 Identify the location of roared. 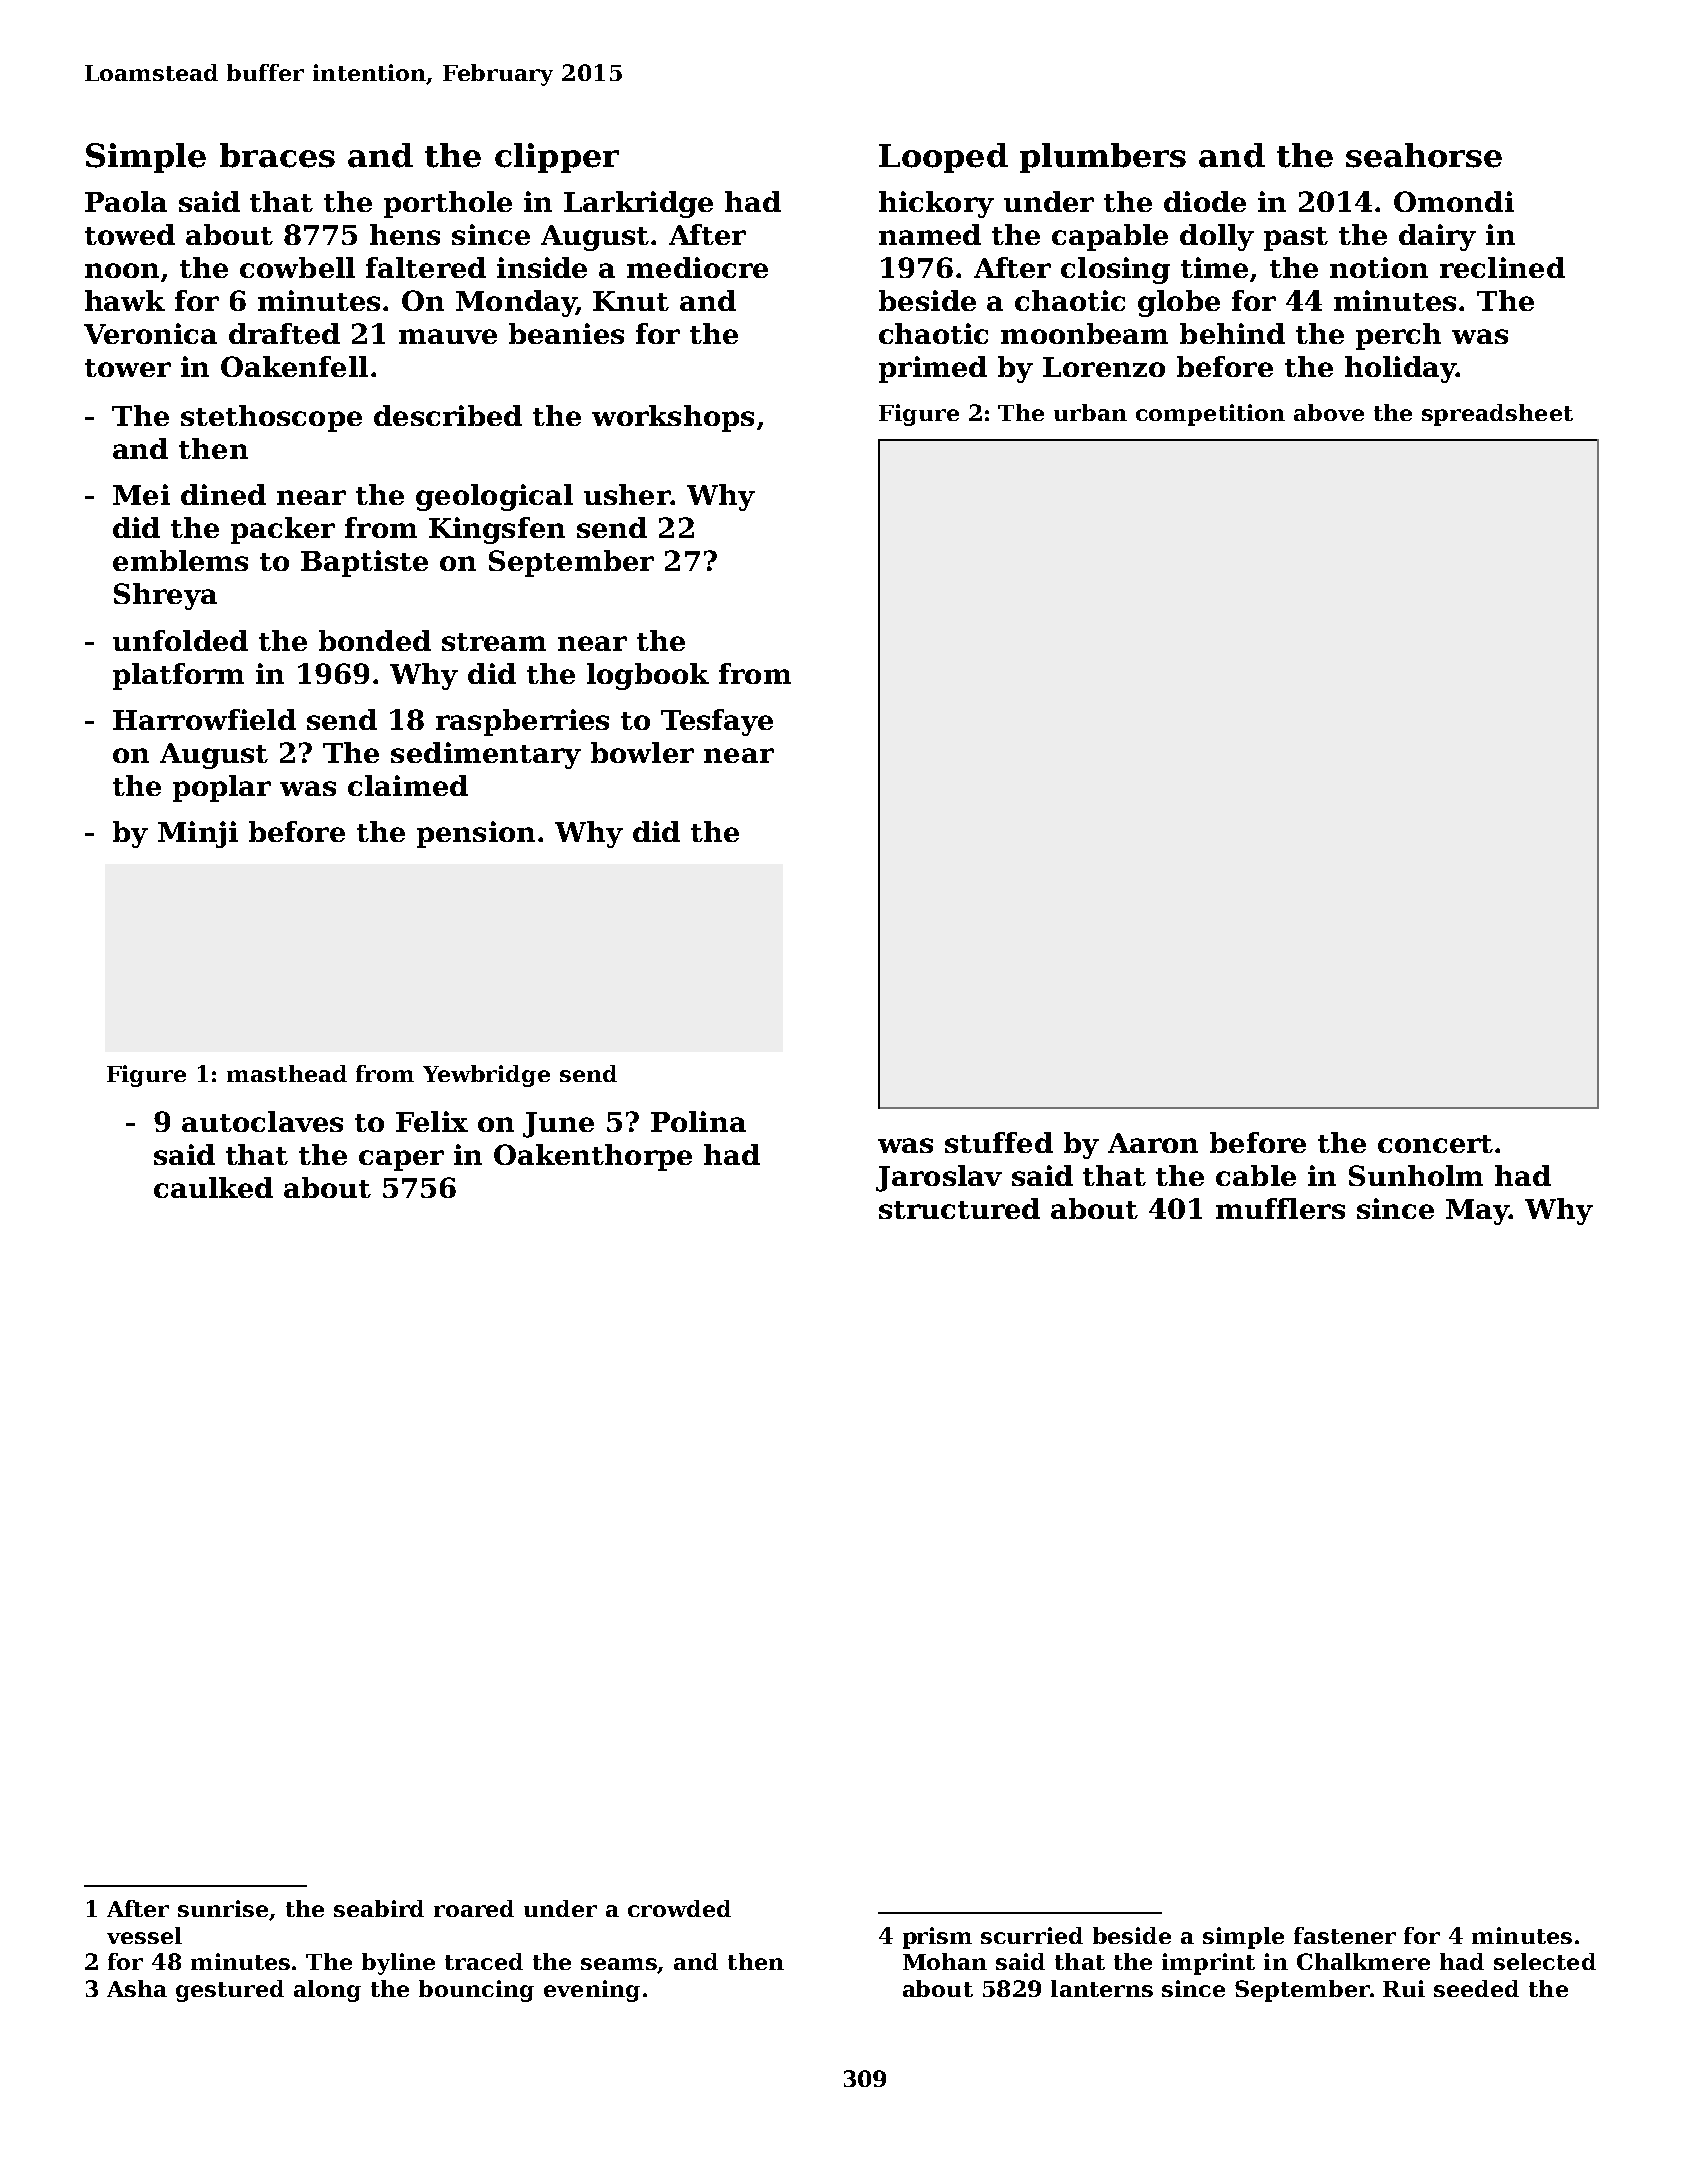
(474, 1908).
